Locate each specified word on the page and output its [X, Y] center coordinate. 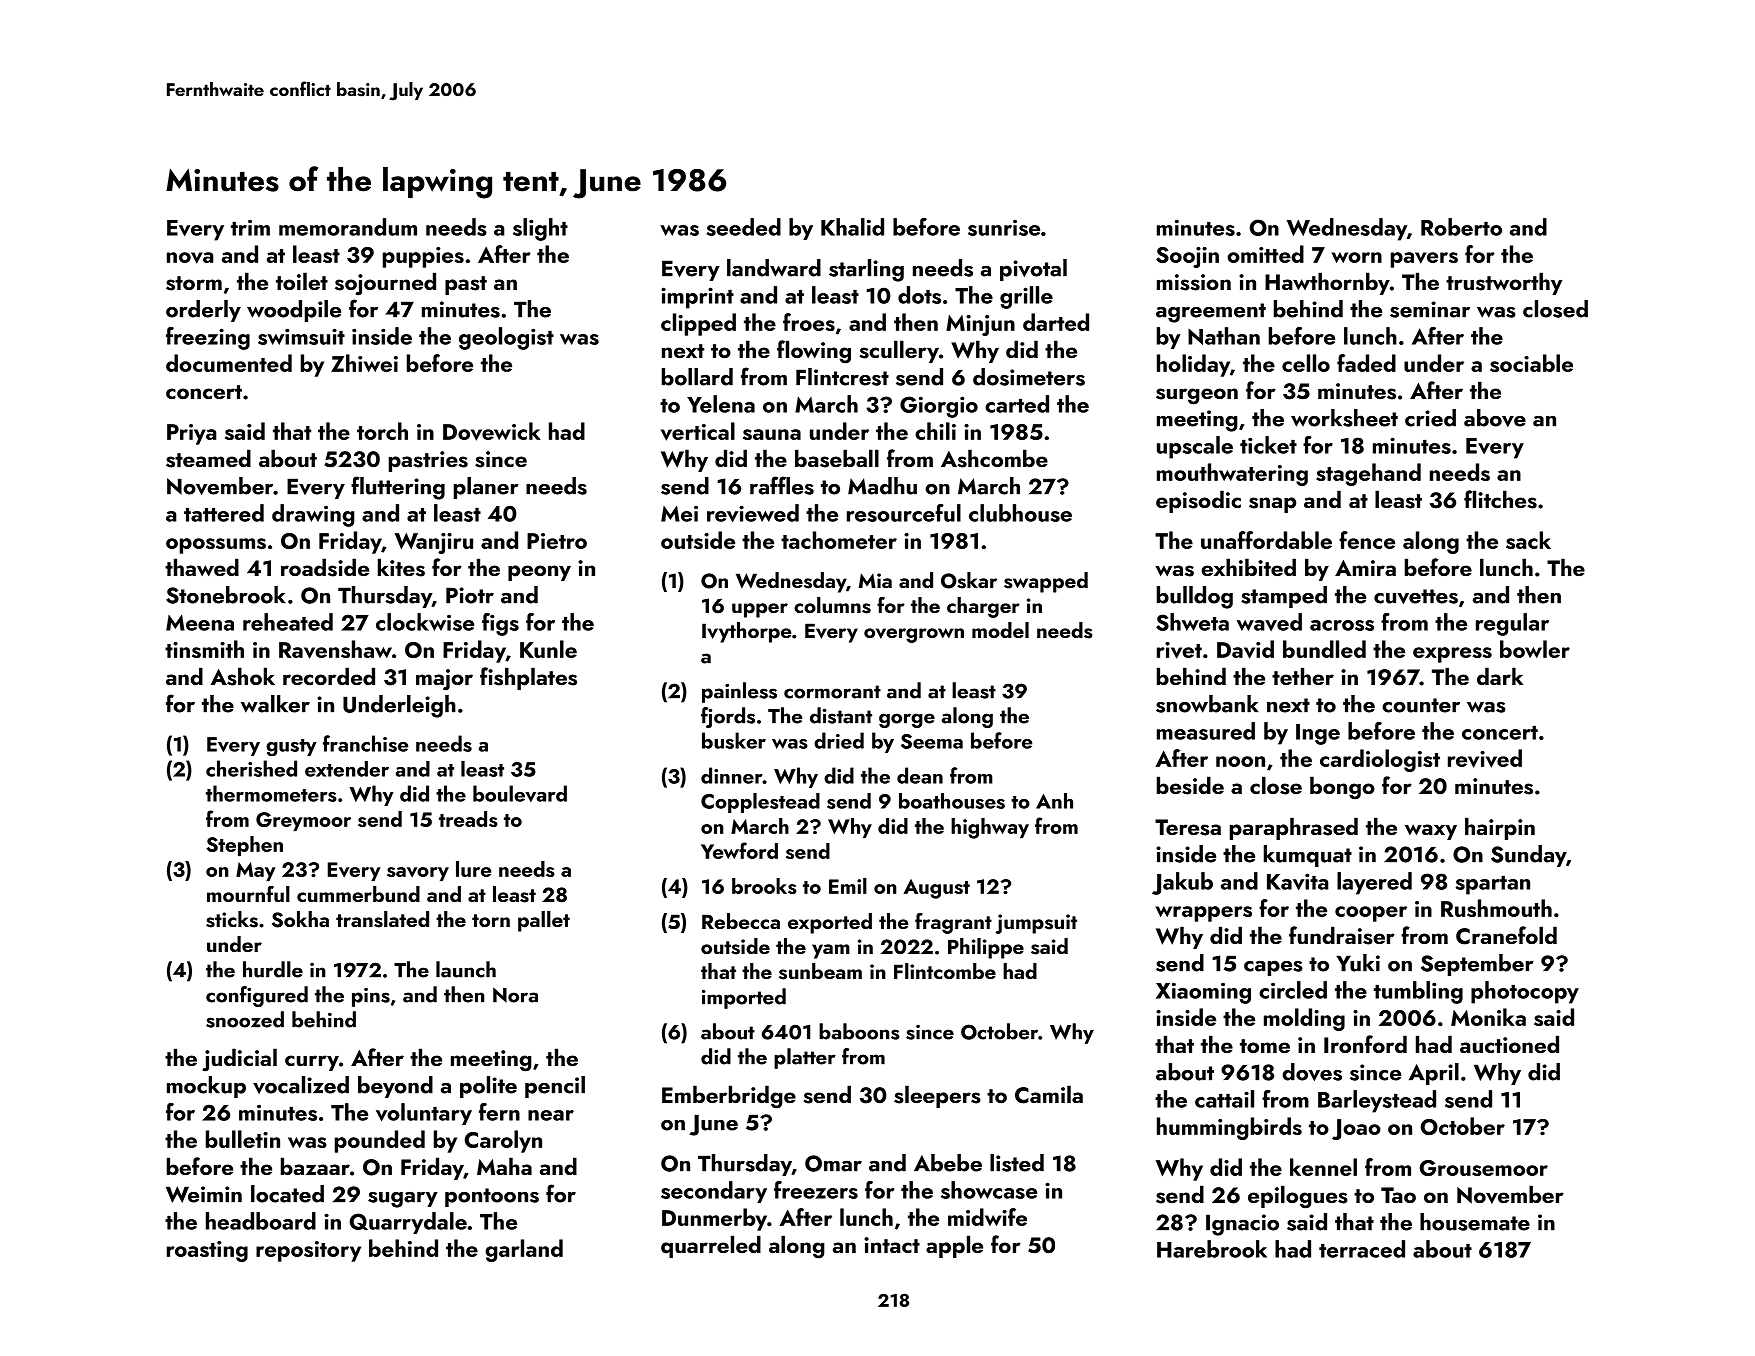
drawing [313, 515]
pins [371, 997]
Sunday [1528, 856]
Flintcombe [945, 971]
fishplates [528, 678]
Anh [1054, 801]
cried [1430, 418]
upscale [1195, 447]
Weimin [204, 1194]
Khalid [852, 227]
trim [250, 228]
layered [1374, 883]
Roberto [1461, 227]
